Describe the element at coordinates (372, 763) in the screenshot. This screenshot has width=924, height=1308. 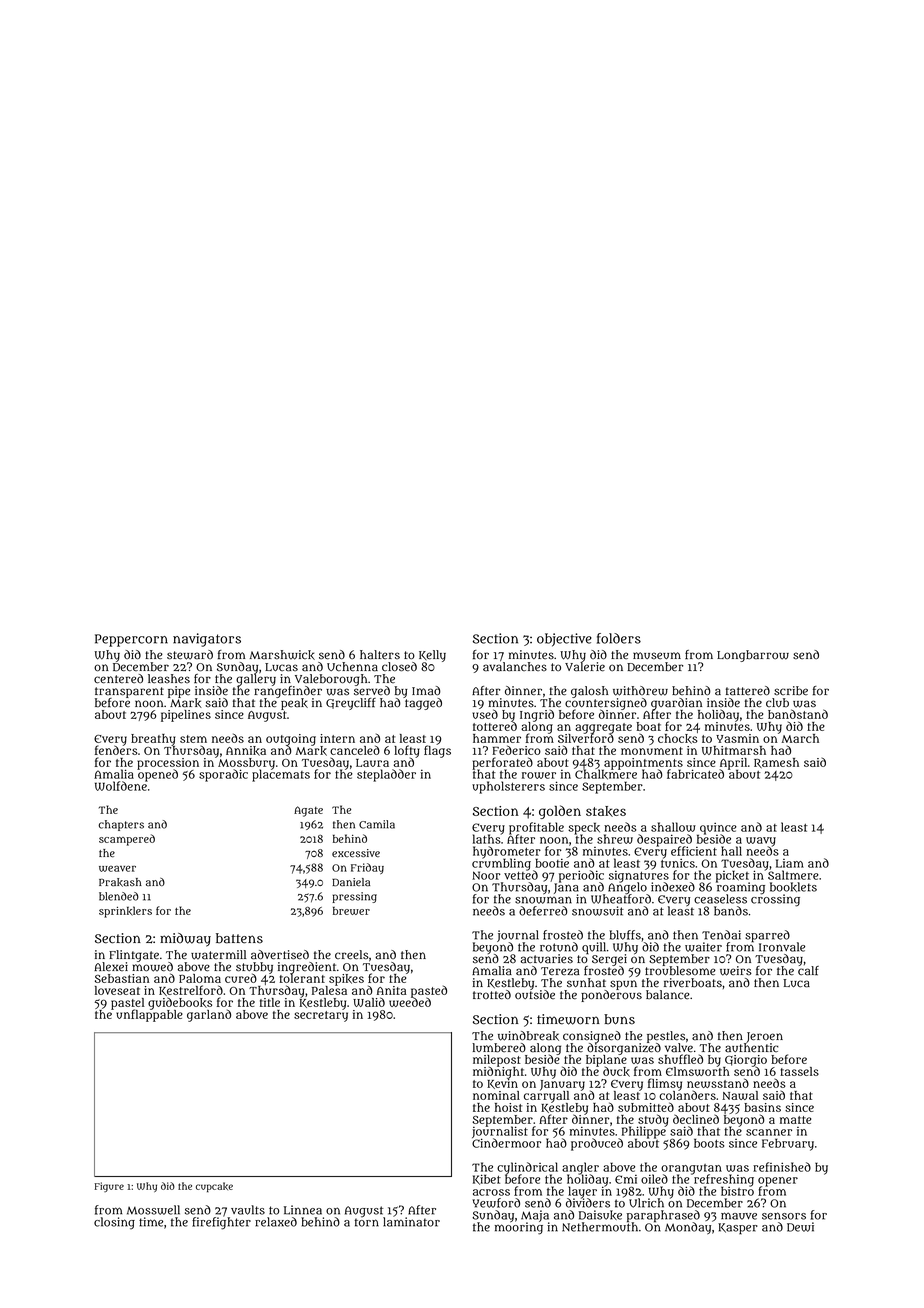
I see `Laura` at that location.
